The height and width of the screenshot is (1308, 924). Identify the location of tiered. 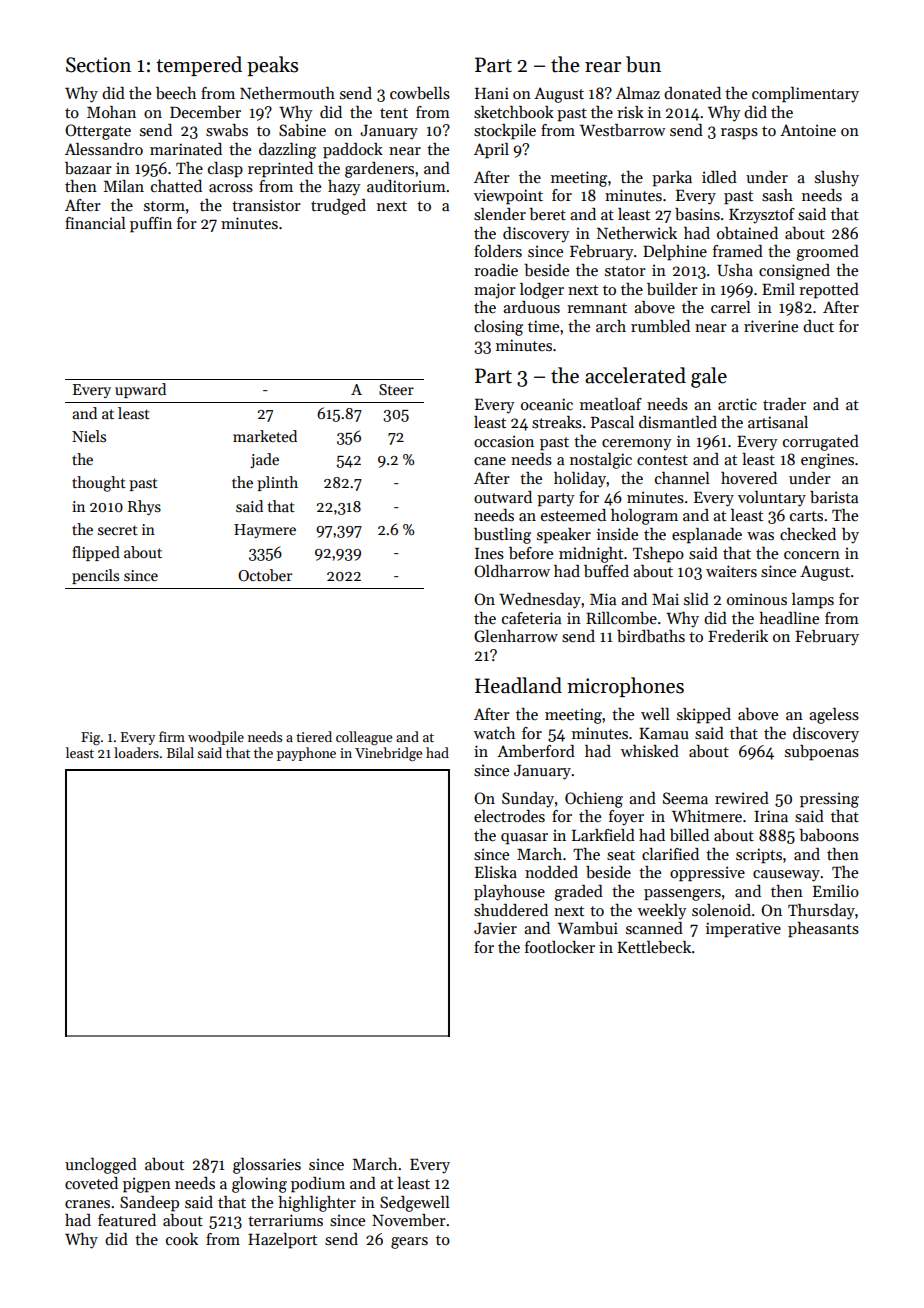
(314, 736).
